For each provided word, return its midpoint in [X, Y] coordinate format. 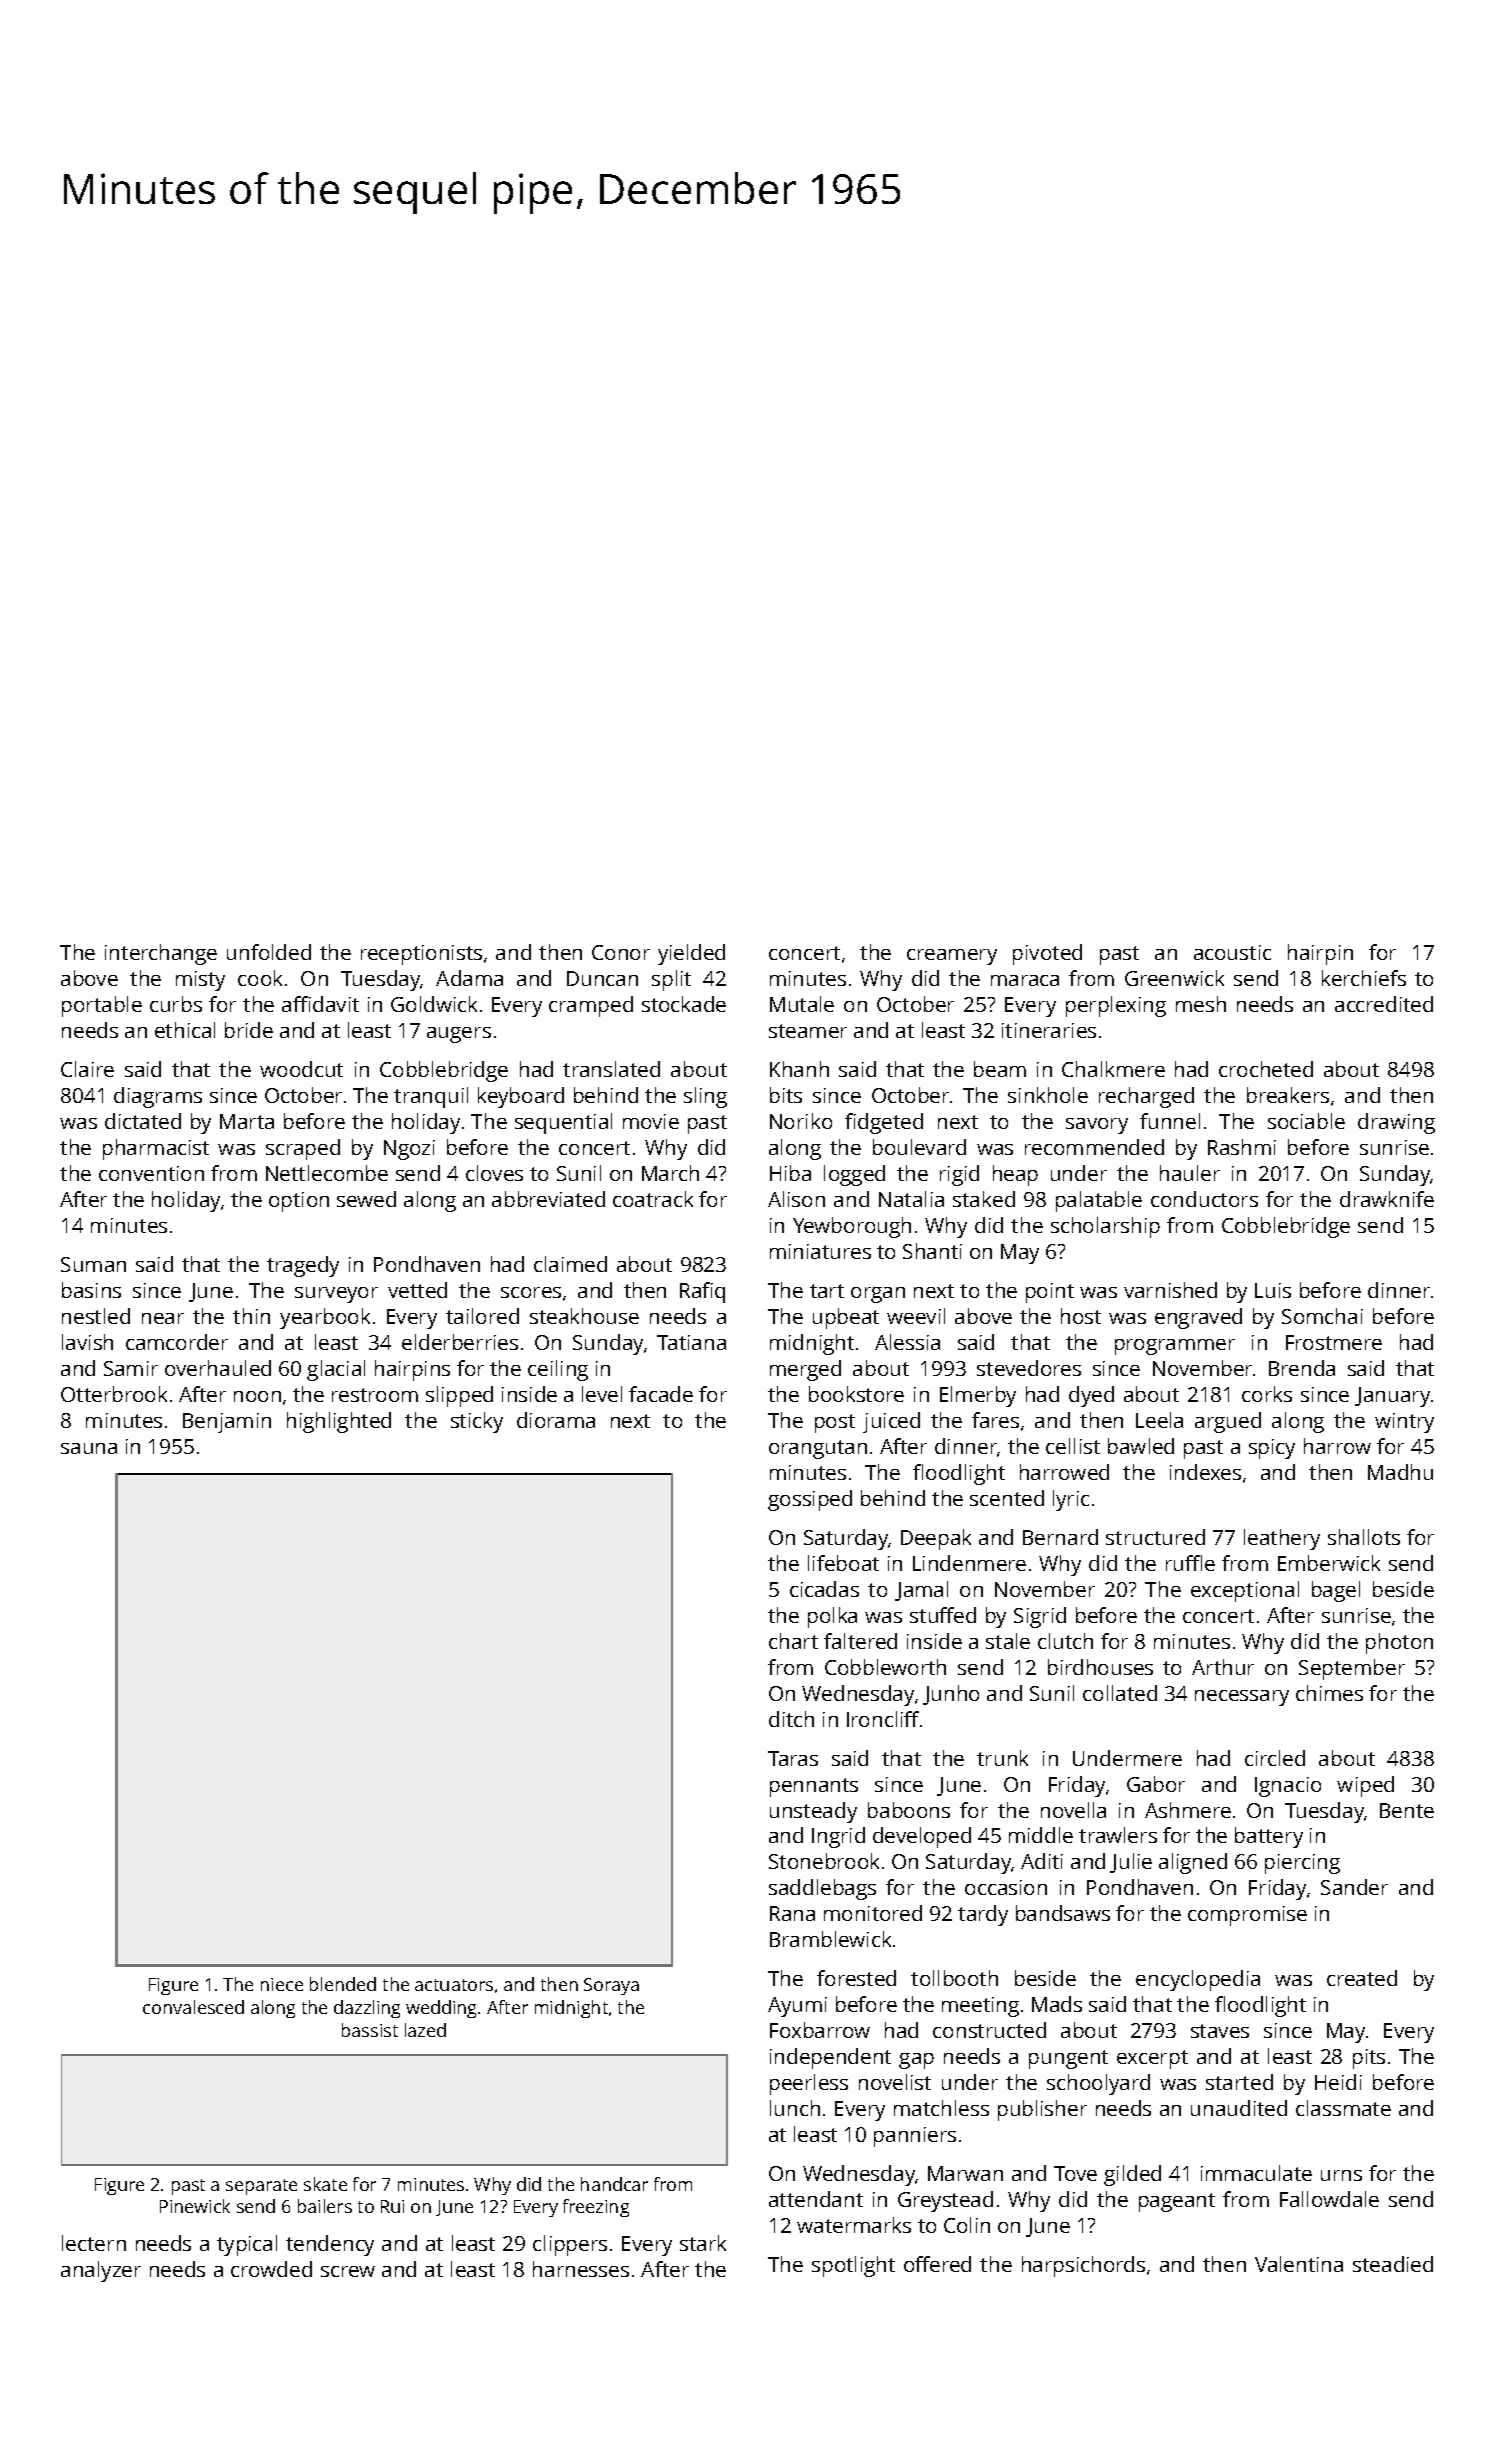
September [1352, 1669]
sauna [89, 1448]
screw [348, 2271]
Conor [621, 952]
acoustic [1232, 952]
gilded [1132, 2175]
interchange [161, 954]
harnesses [581, 2269]
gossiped [810, 1500]
